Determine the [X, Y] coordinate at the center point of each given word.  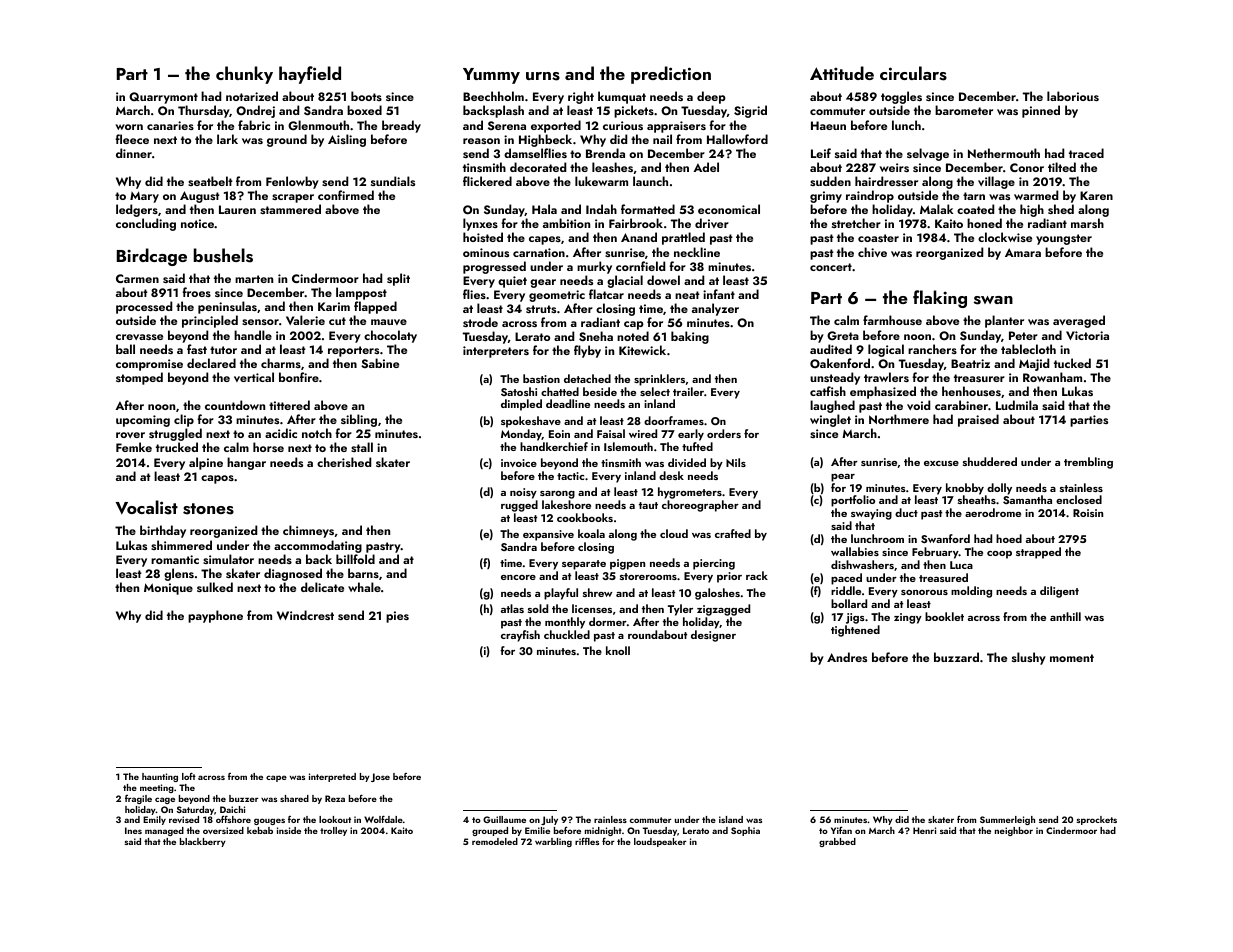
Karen [1096, 195]
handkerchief [554, 446]
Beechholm [493, 96]
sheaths [977, 499]
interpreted [332, 777]
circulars [913, 73]
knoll [618, 650]
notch [317, 433]
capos [217, 479]
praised [978, 420]
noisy [523, 493]
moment [1072, 658]
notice [197, 223]
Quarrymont [163, 99]
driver [712, 223]
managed [164, 831]
